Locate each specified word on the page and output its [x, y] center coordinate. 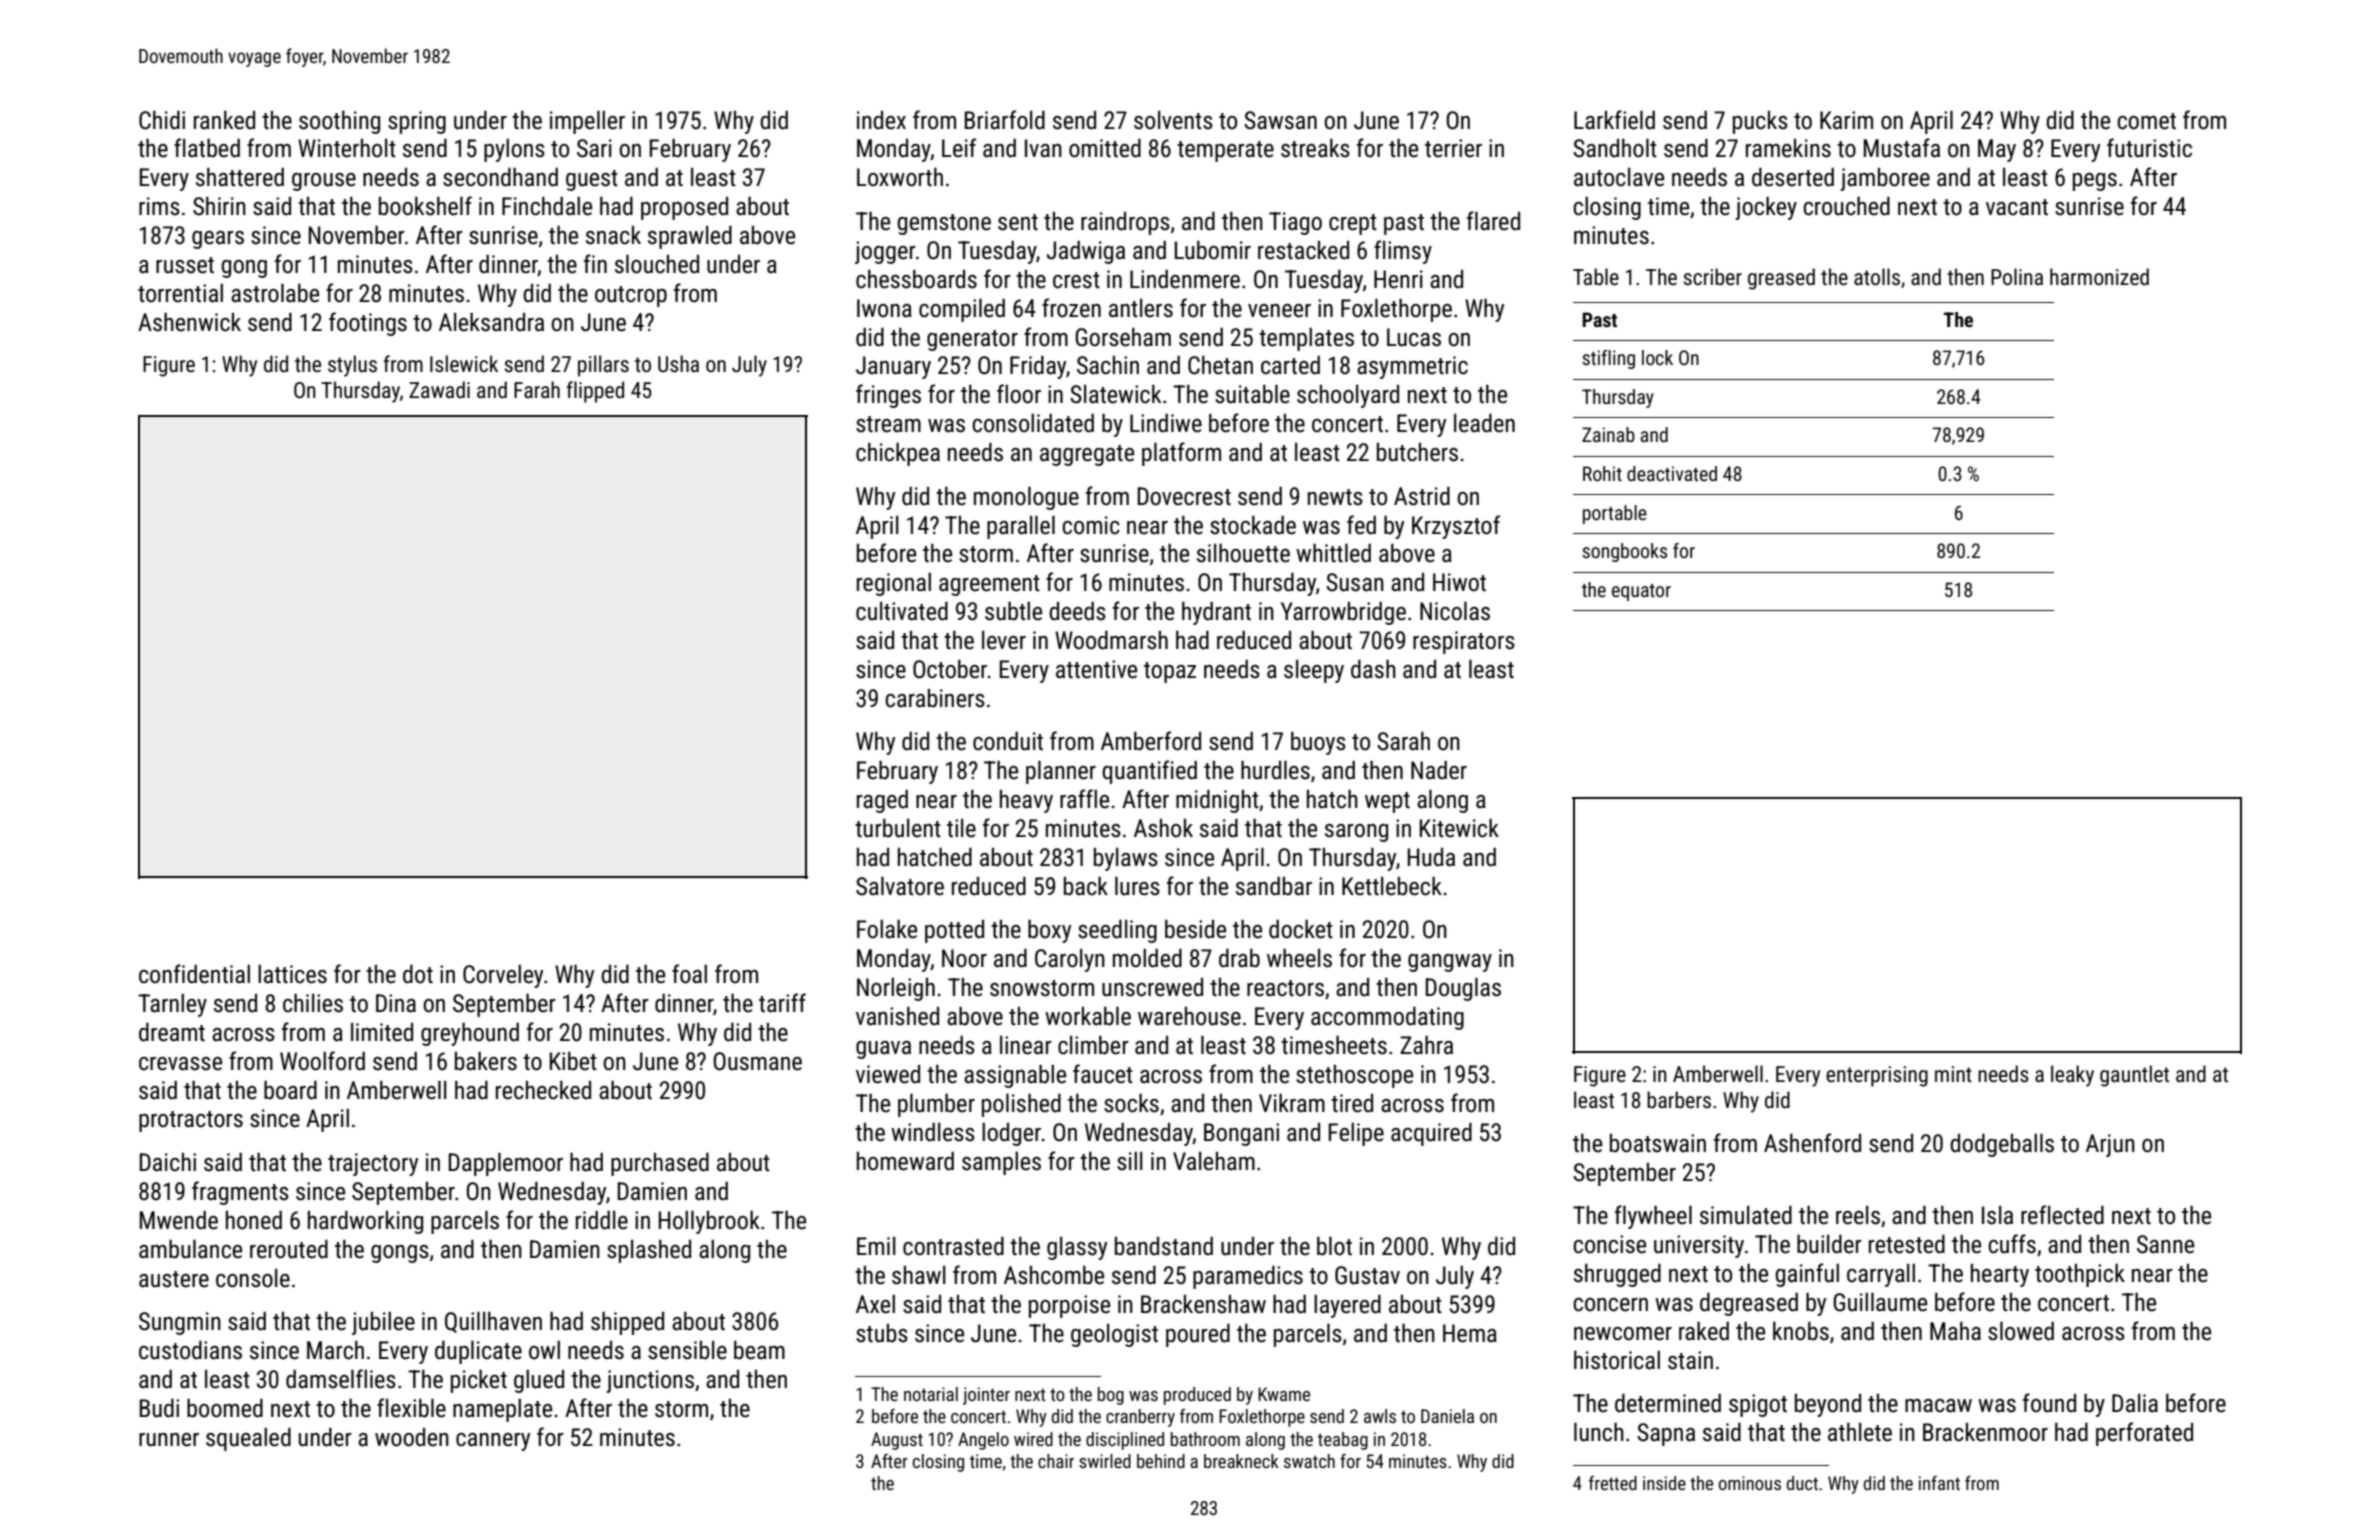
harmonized [2099, 276]
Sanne [2165, 1244]
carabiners [935, 698]
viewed [888, 1074]
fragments [240, 1193]
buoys [1318, 743]
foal [689, 974]
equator [1641, 592]
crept [1353, 224]
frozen [1071, 308]
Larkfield [1614, 120]
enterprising [1877, 1076]
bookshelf [425, 206]
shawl [919, 1275]
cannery [493, 1442]
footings [368, 324]
